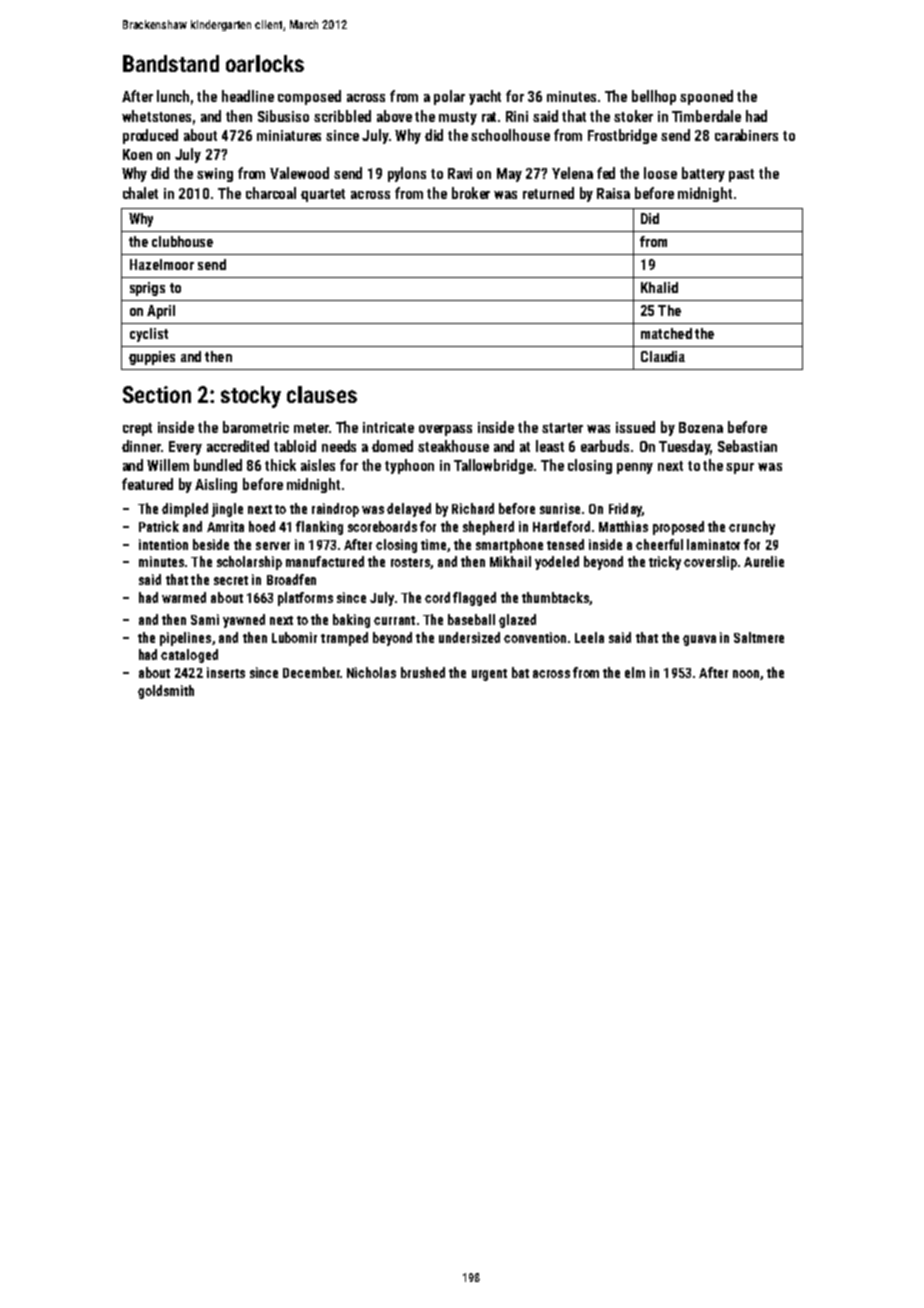 This image has width=924, height=1308. I want to click on carabiners, so click(746, 135).
